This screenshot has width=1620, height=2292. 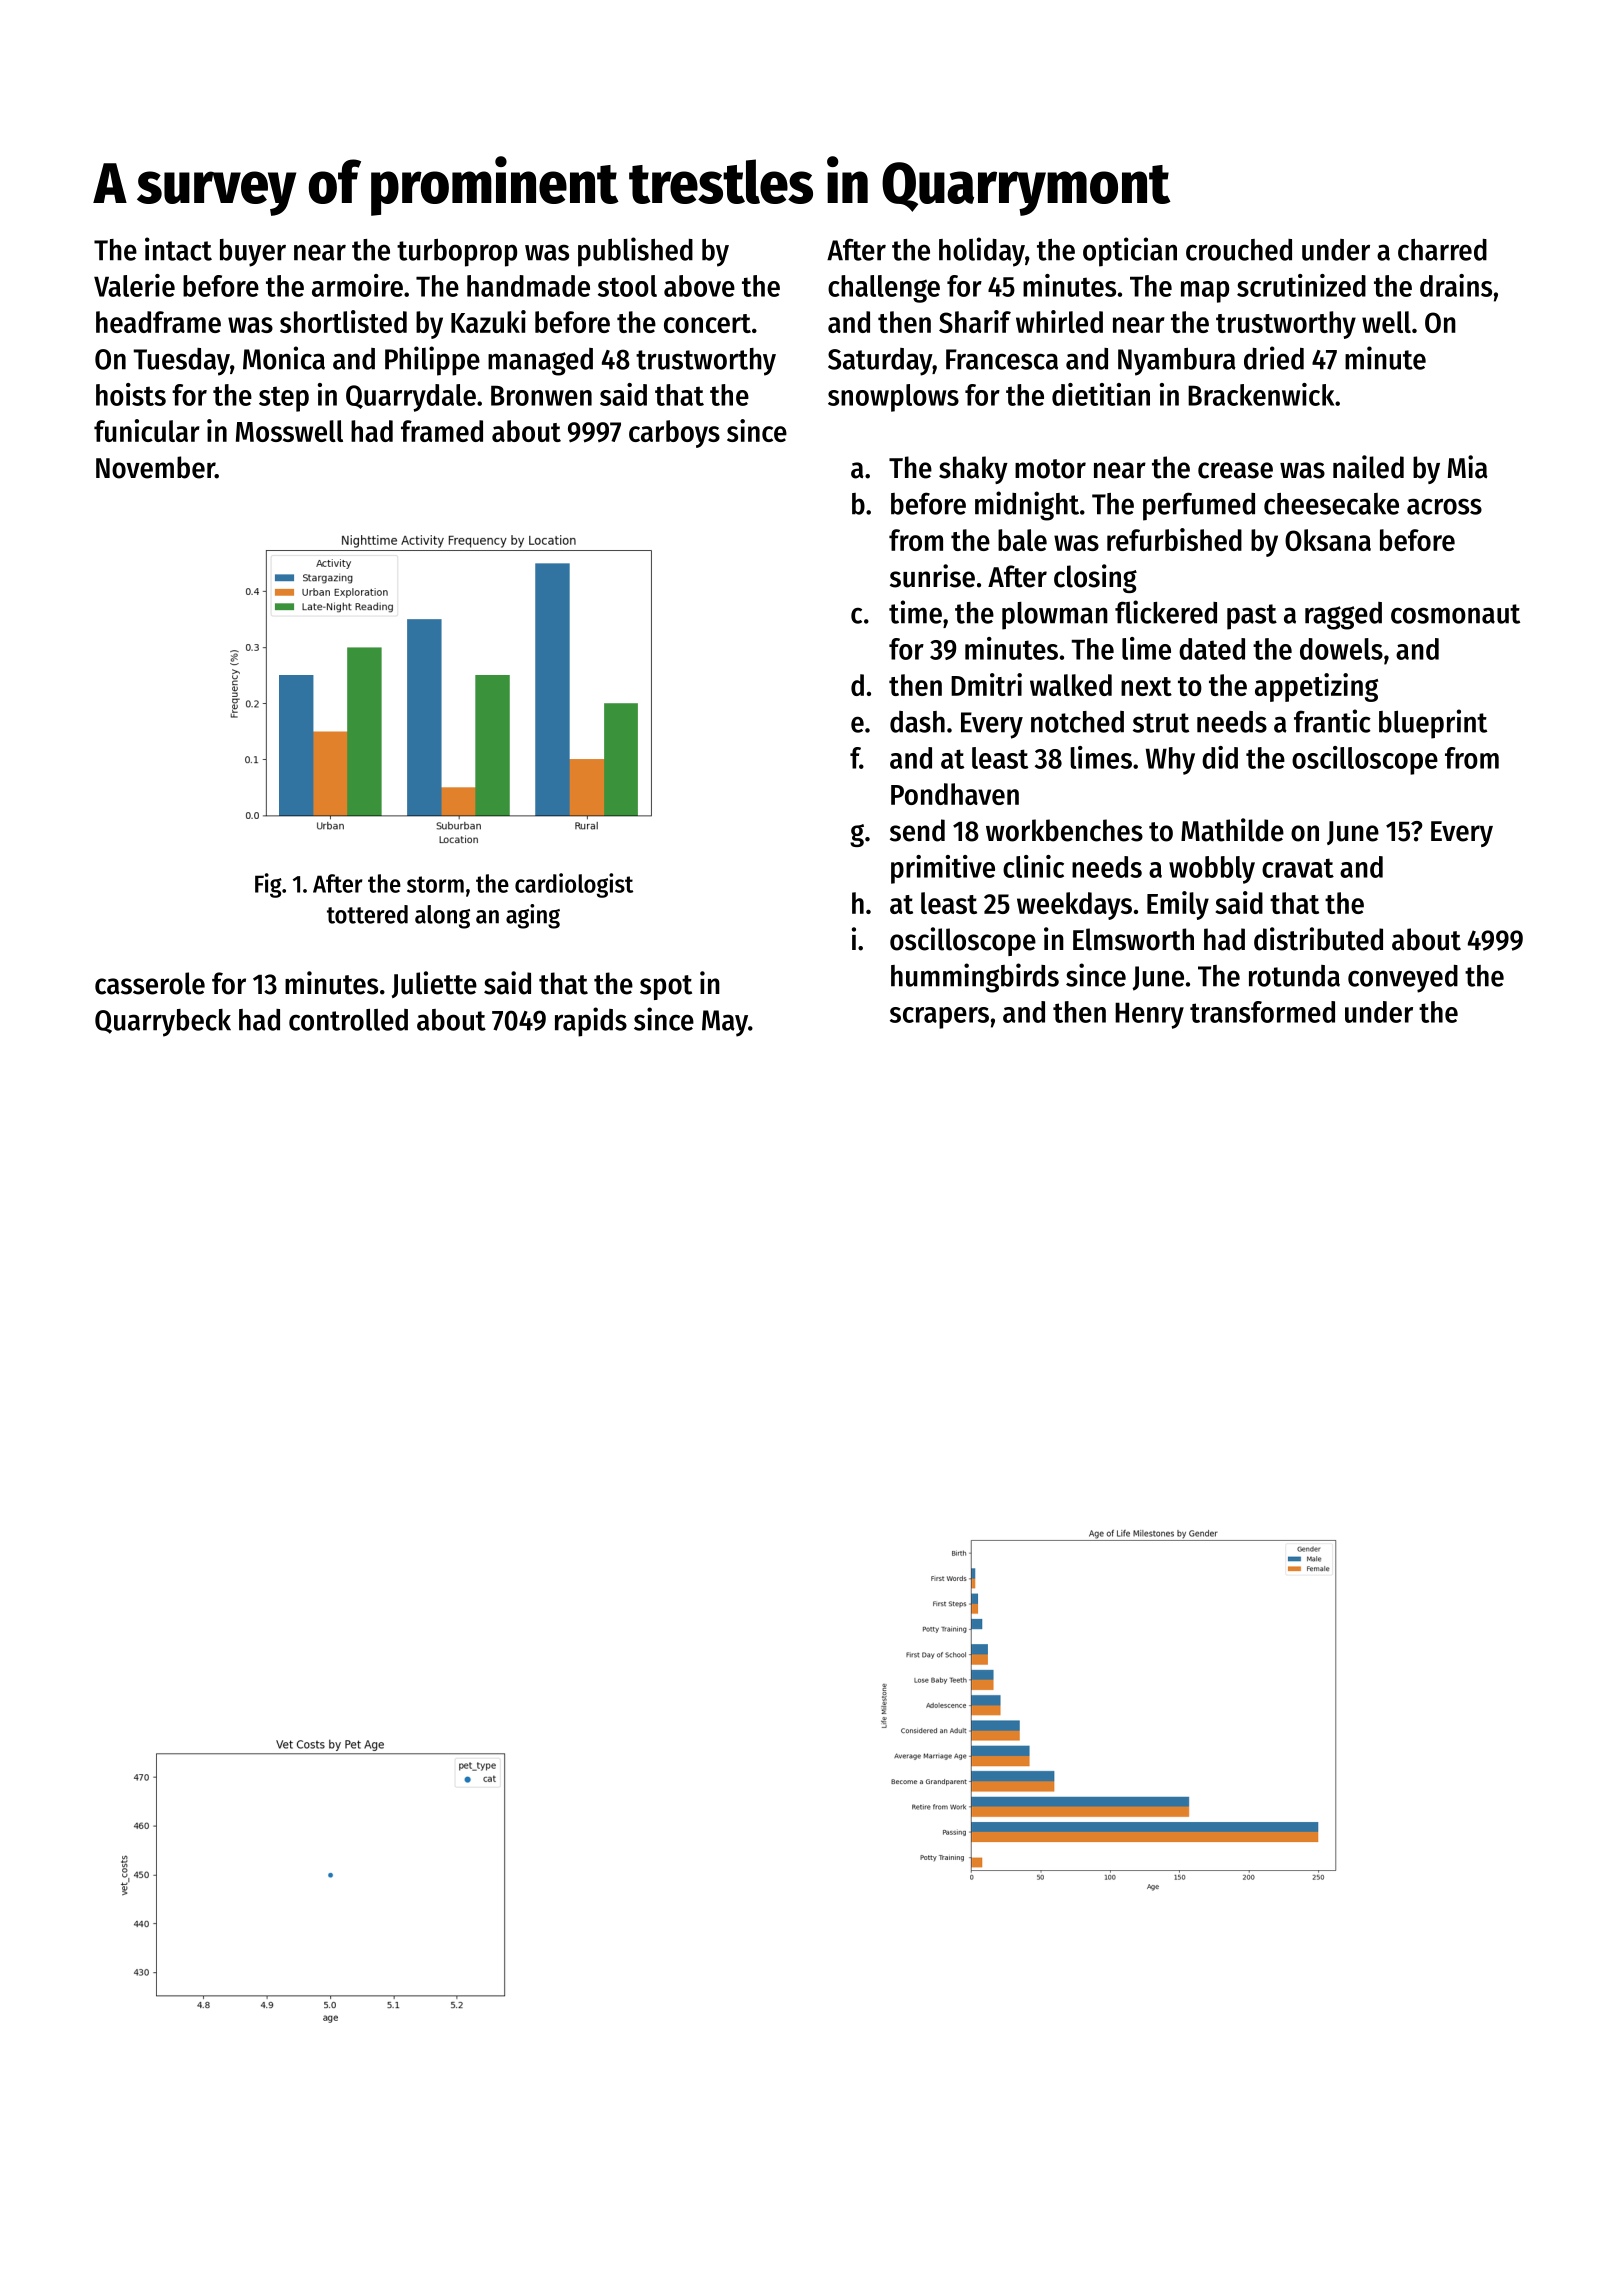 I want to click on storm, so click(x=435, y=884).
